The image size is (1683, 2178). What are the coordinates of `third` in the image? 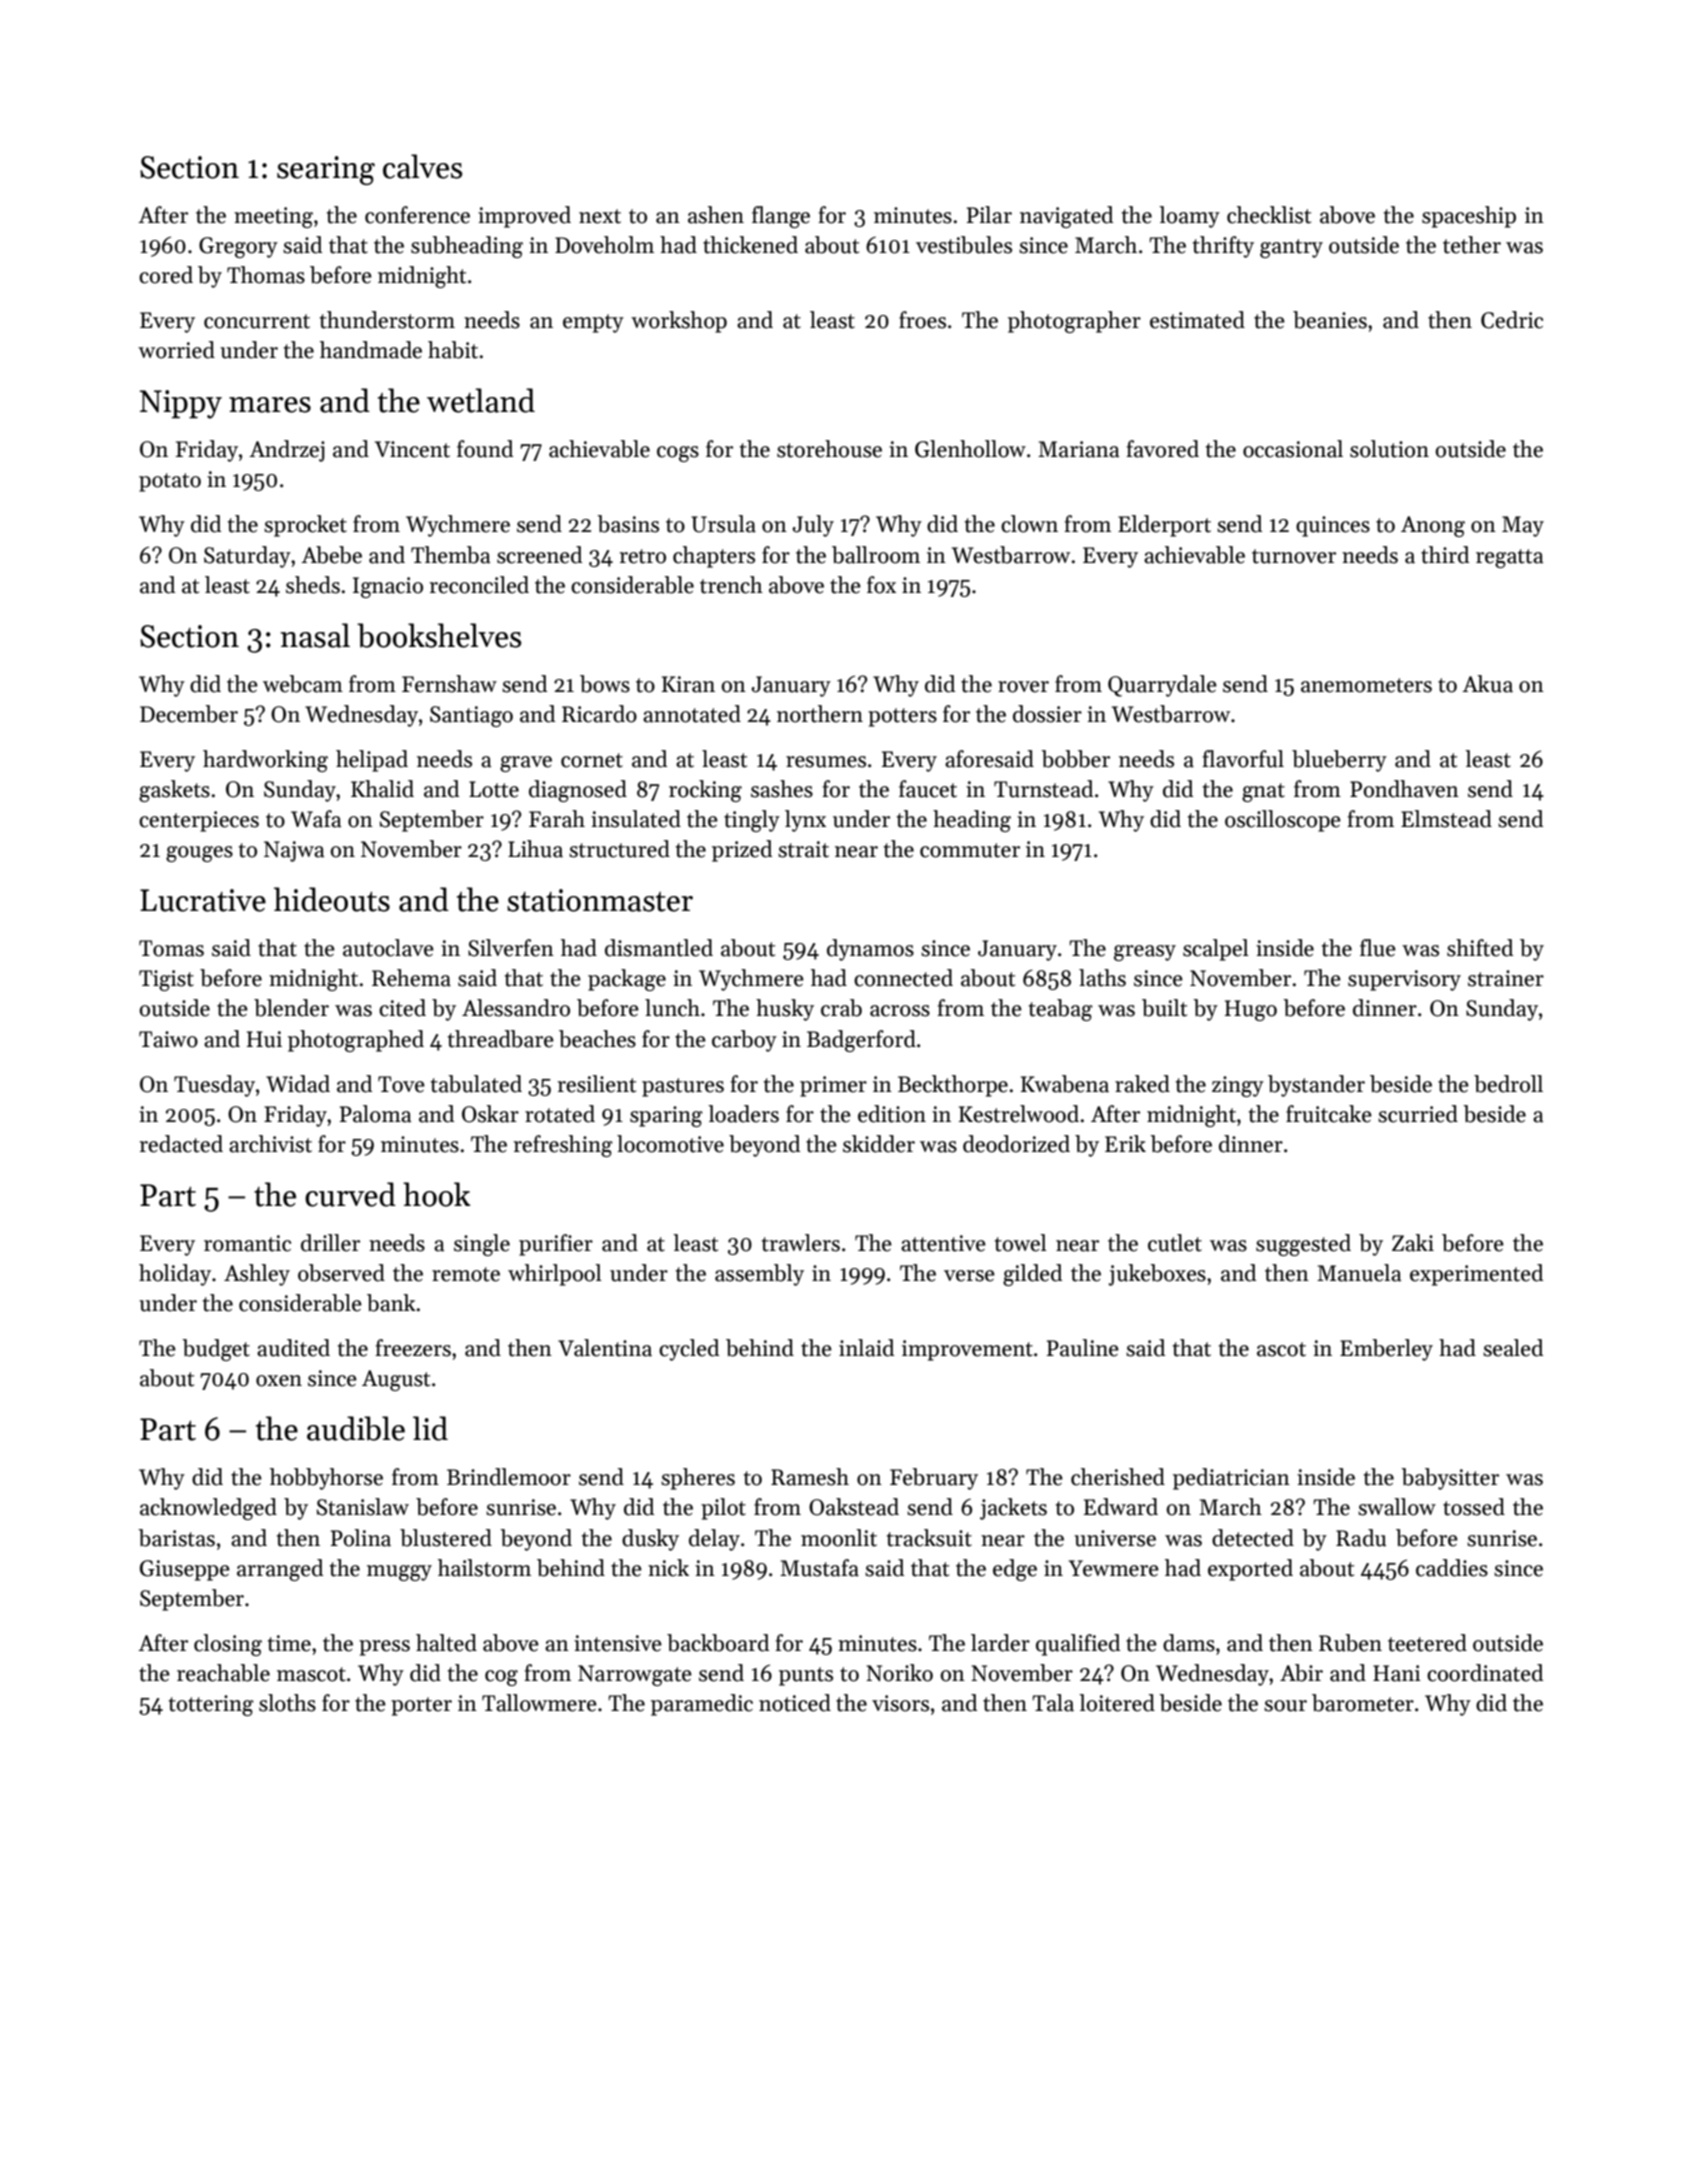 It's located at (1445, 555).
